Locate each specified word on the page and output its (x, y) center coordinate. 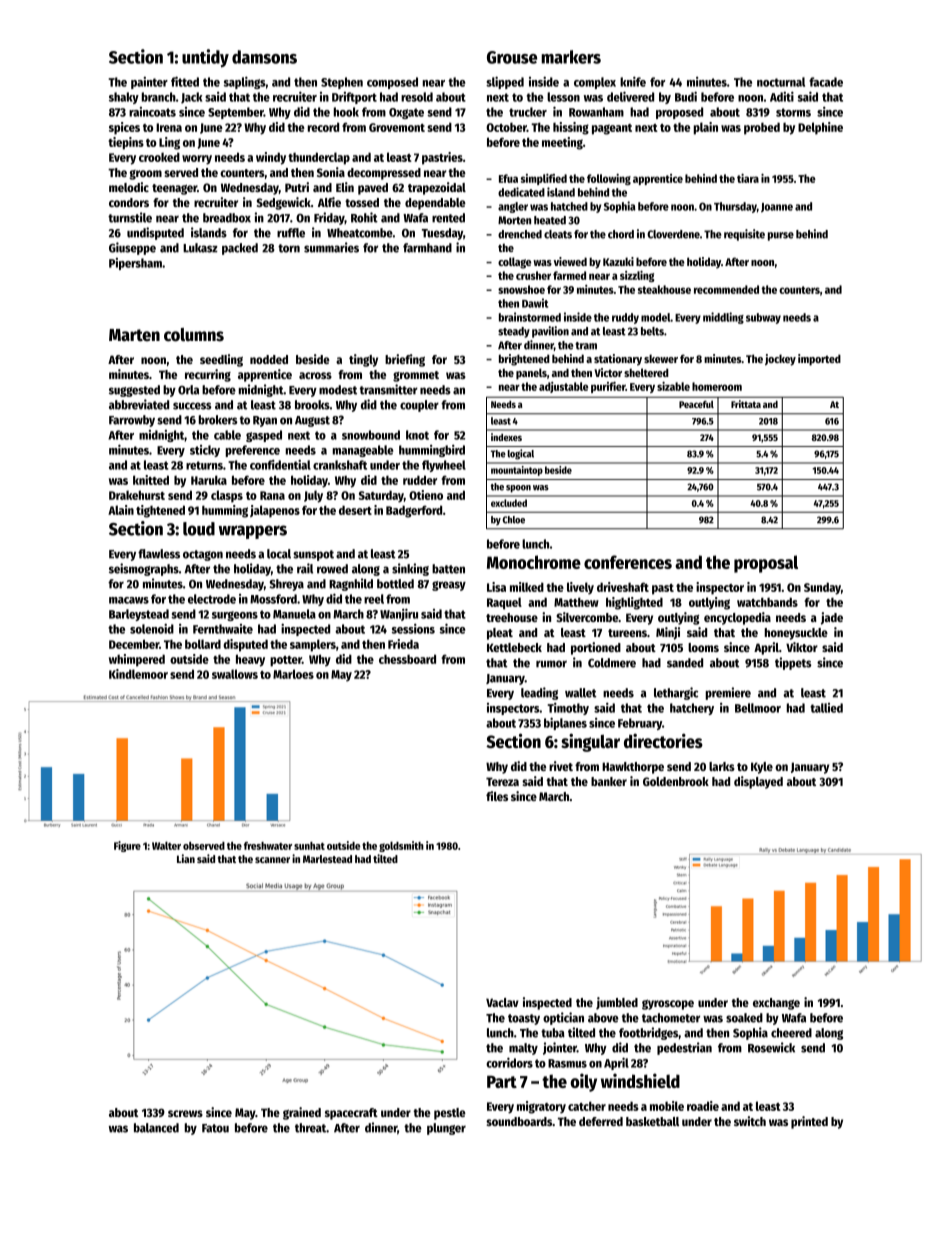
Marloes (293, 674)
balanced (156, 1128)
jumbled (617, 1003)
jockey (780, 360)
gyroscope (668, 1005)
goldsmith (401, 846)
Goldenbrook (676, 781)
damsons (264, 57)
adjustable (563, 387)
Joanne (777, 207)
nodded (269, 359)
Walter (166, 845)
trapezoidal (437, 188)
